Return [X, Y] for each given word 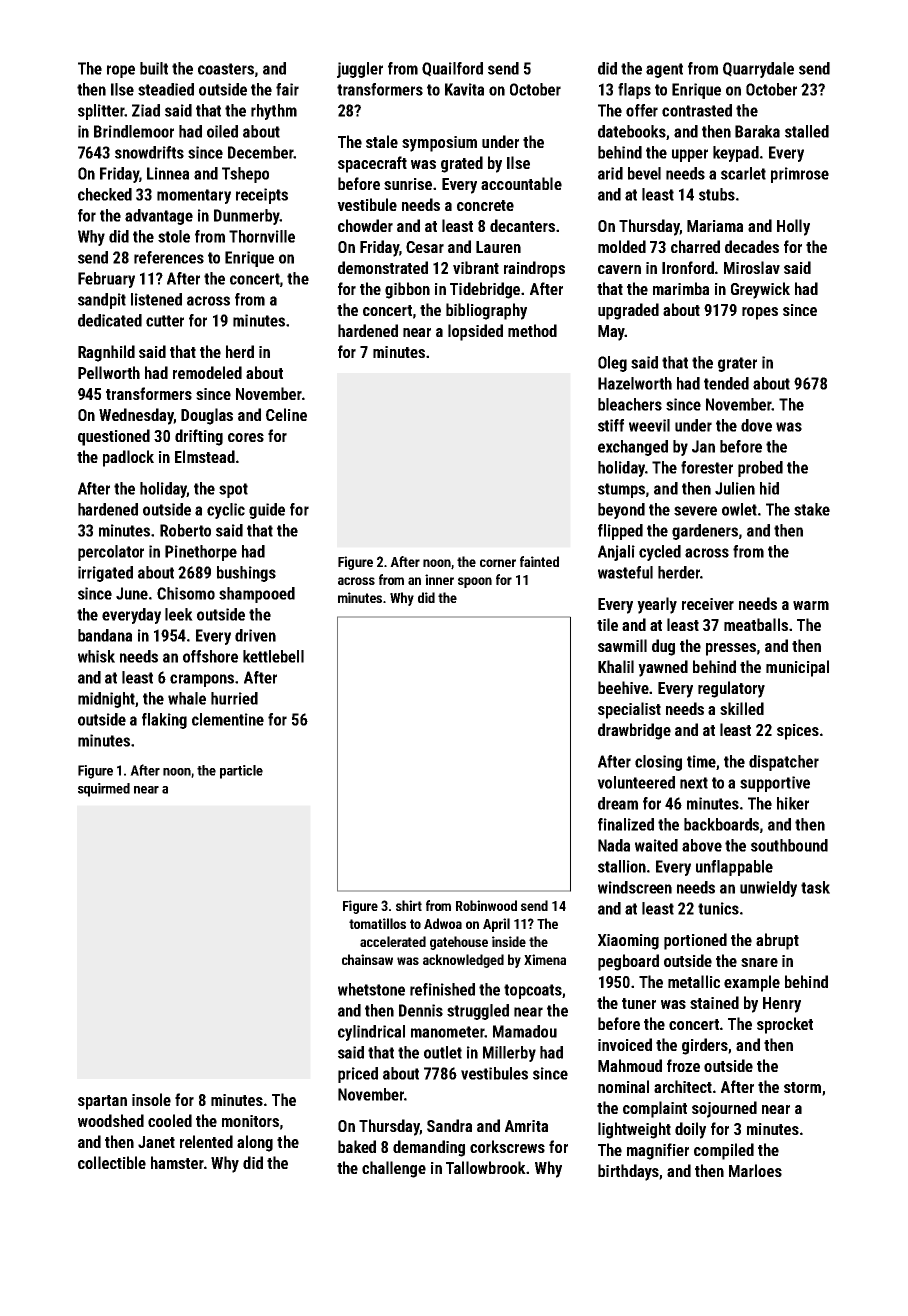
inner [439, 579]
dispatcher [784, 763]
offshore [210, 656]
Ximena [545, 959]
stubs [717, 194]
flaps [634, 91]
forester [707, 467]
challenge [394, 1169]
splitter [101, 112]
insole [151, 1099]
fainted [539, 561]
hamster [177, 1162]
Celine [286, 414]
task [815, 887]
